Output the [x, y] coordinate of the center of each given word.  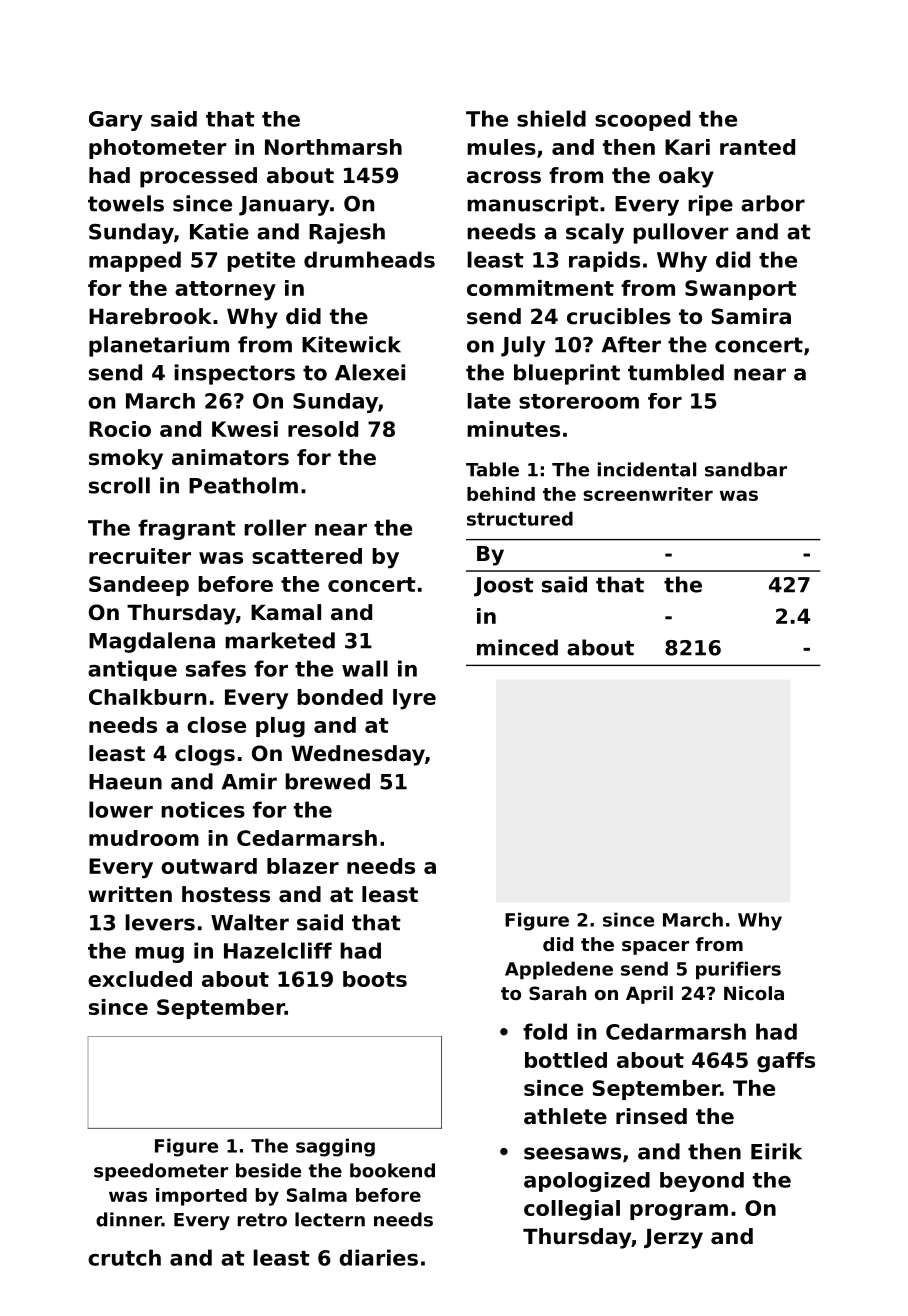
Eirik [776, 1151]
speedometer [161, 1172]
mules [501, 147]
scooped [642, 120]
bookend [392, 1170]
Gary [116, 121]
